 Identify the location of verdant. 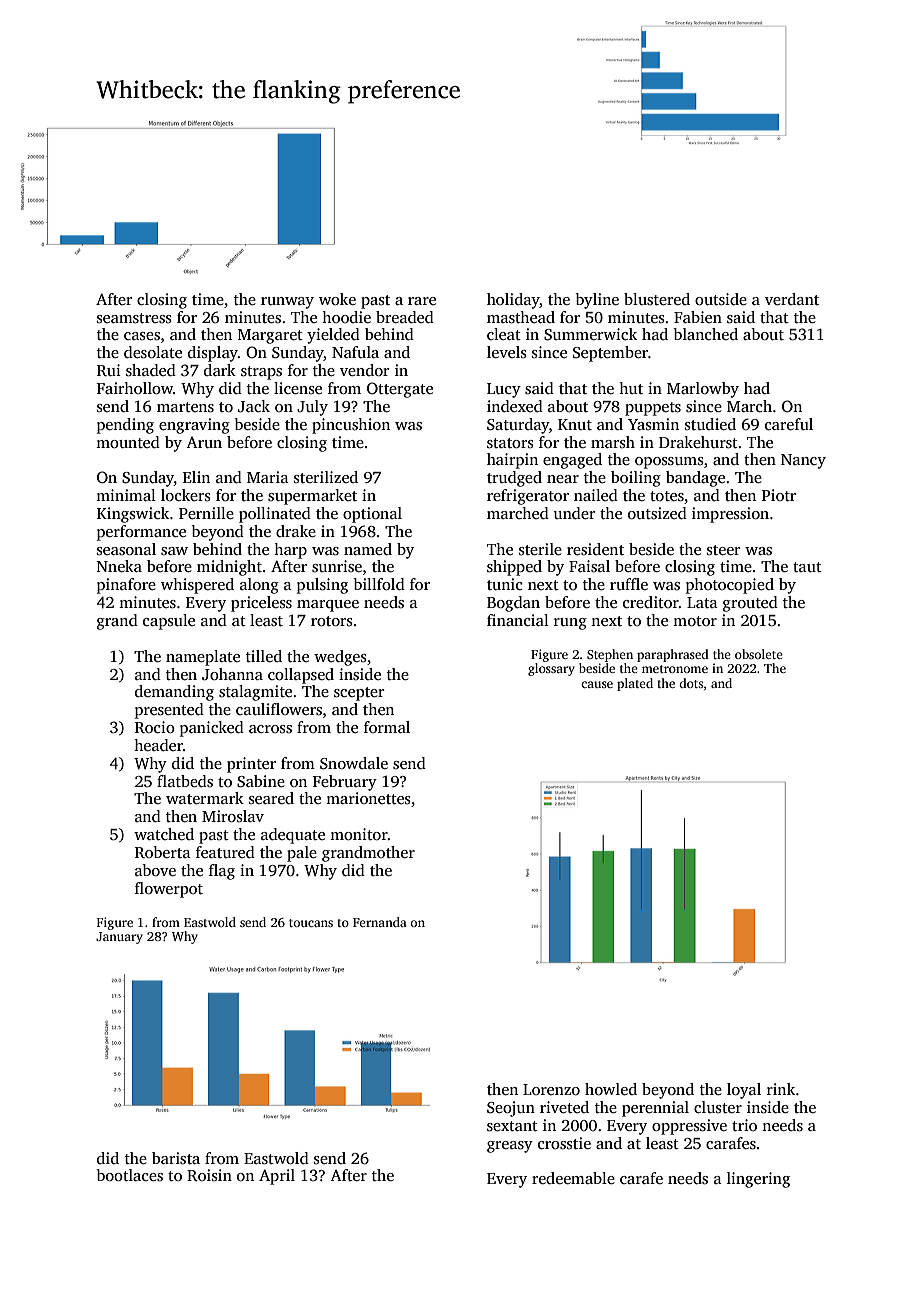
(792, 299).
